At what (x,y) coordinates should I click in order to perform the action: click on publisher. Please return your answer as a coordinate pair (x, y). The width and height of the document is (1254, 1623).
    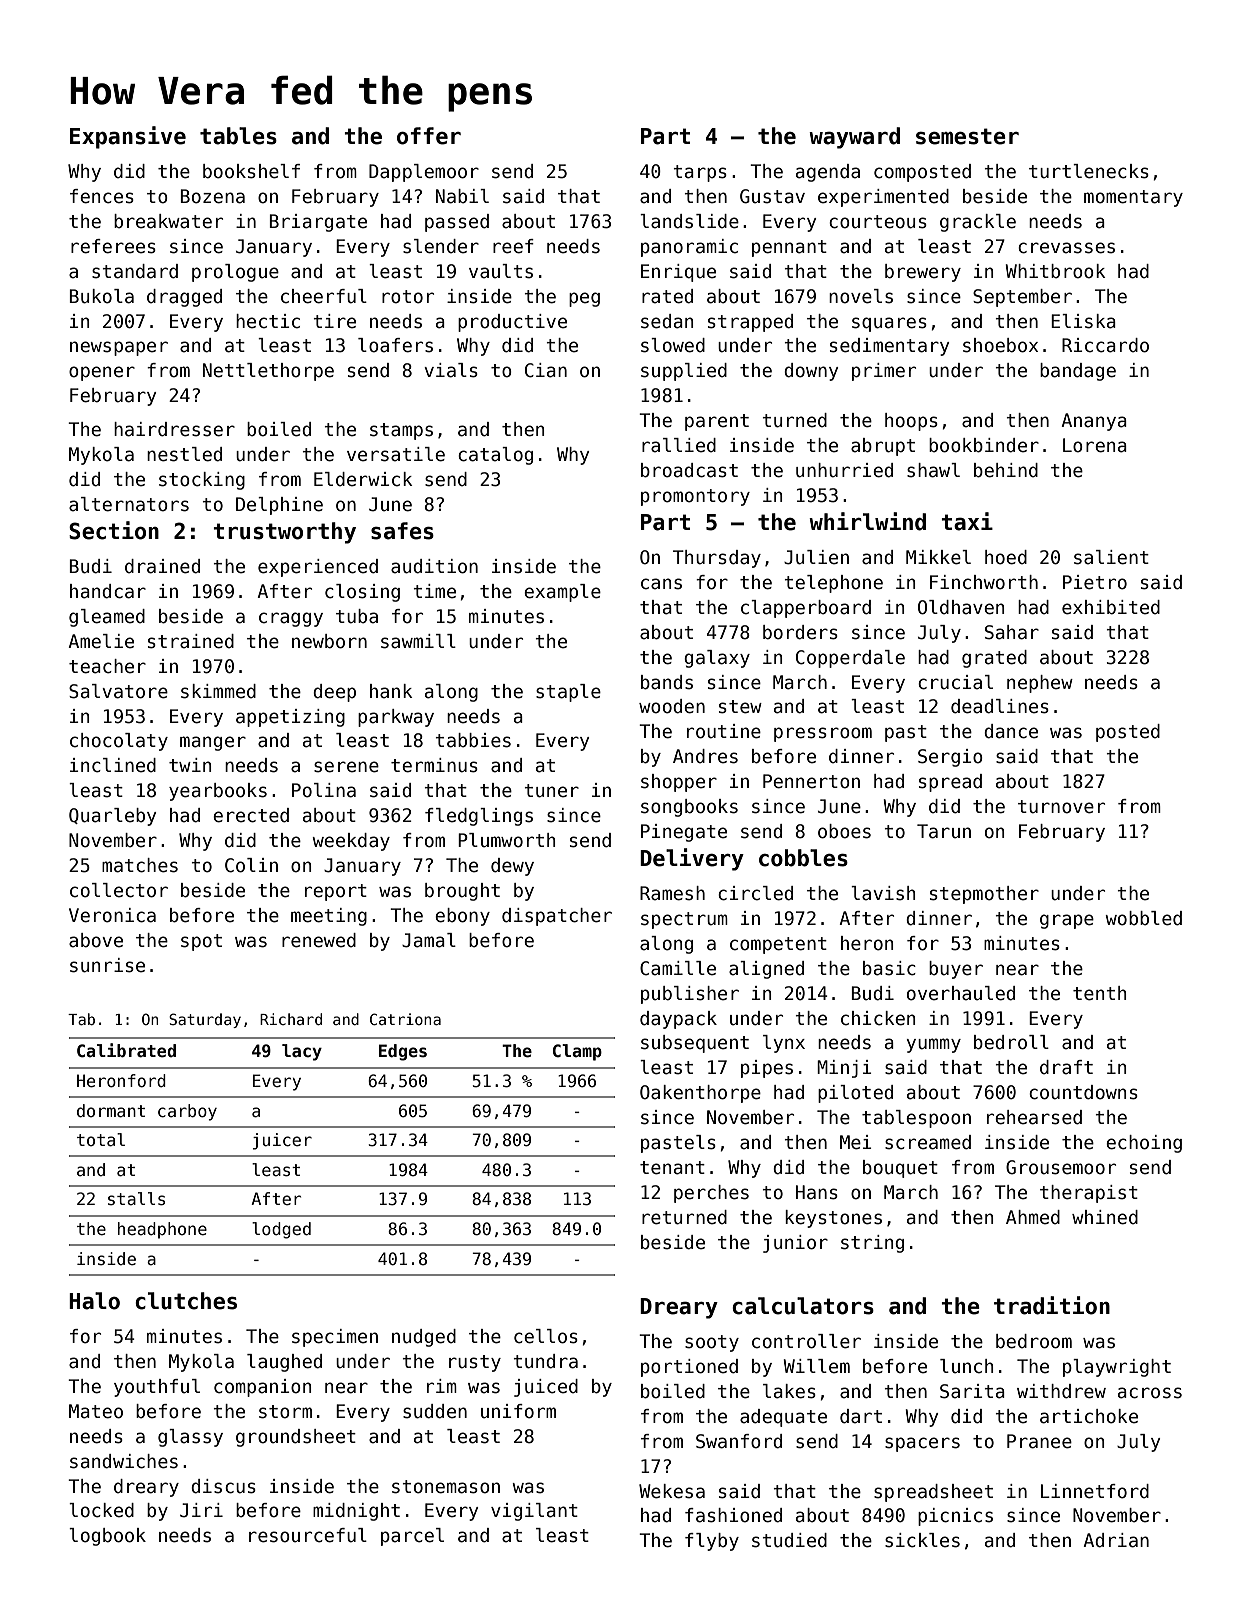
    Looking at the image, I should click on (690, 995).
